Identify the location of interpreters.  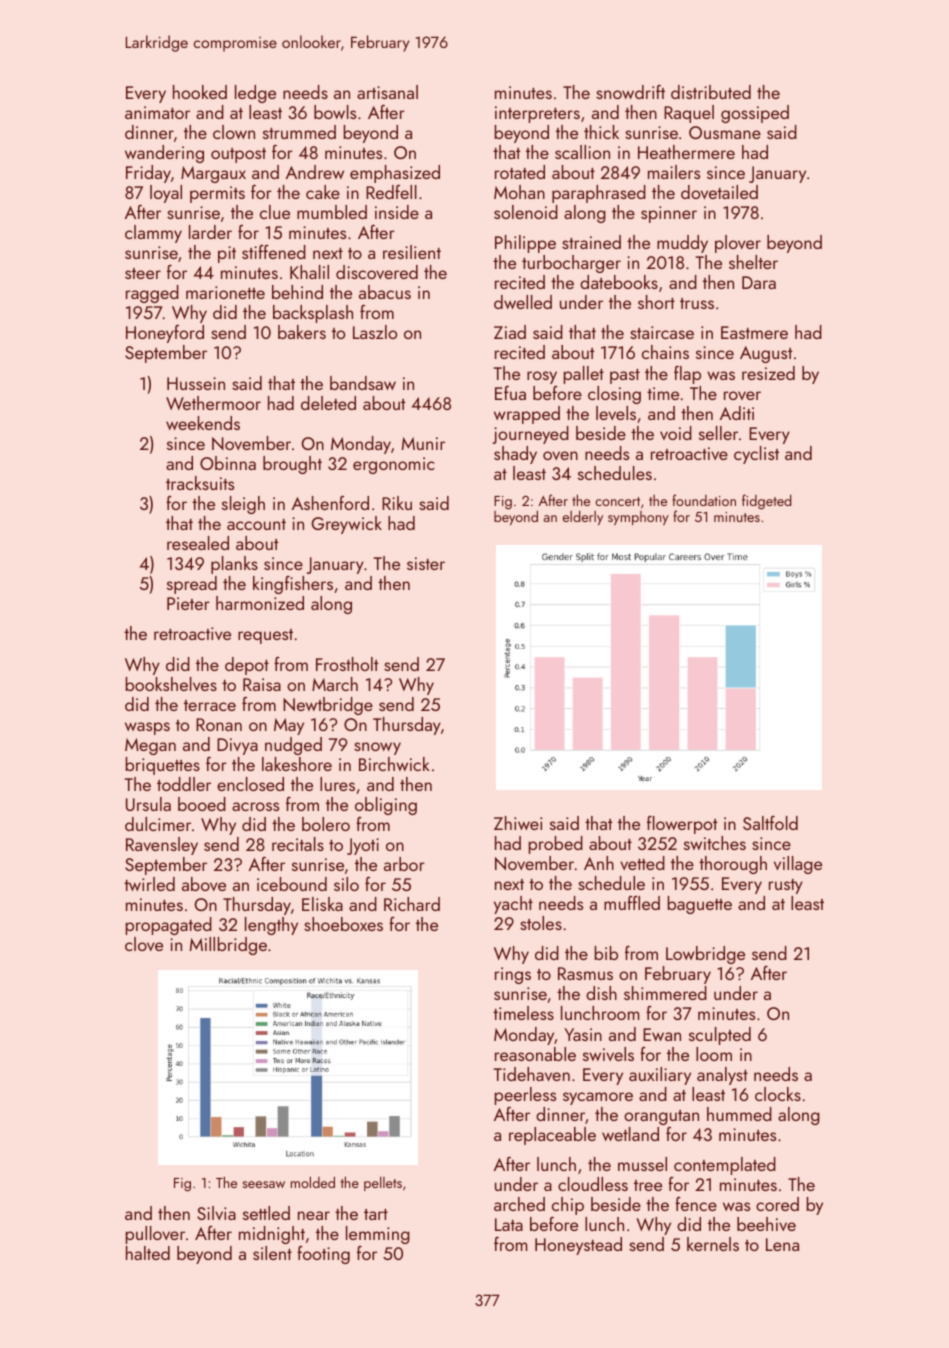
(537, 114).
